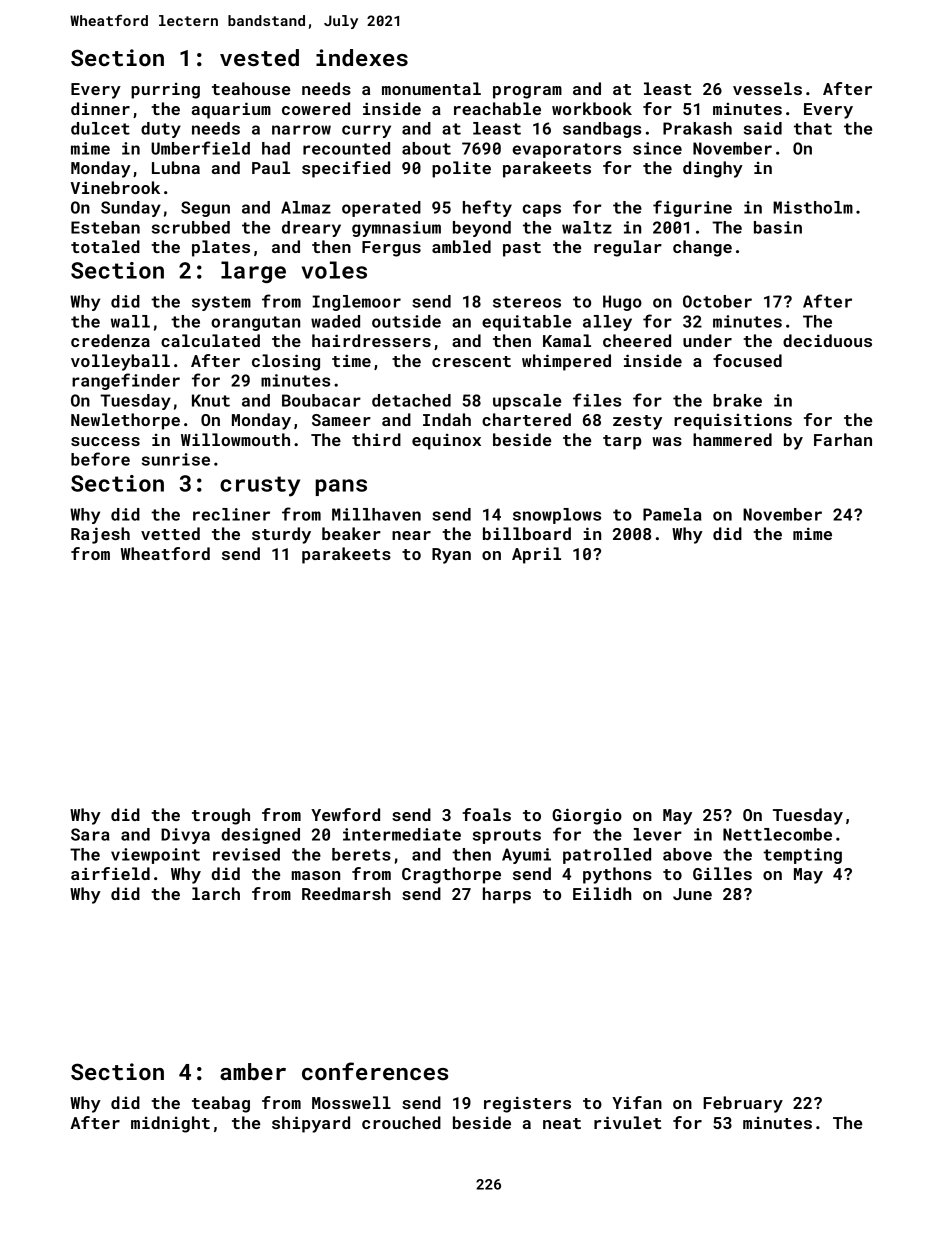 This page has width=952, height=1233. What do you see at coordinates (170, 1124) in the page?
I see `midnight` at bounding box center [170, 1124].
